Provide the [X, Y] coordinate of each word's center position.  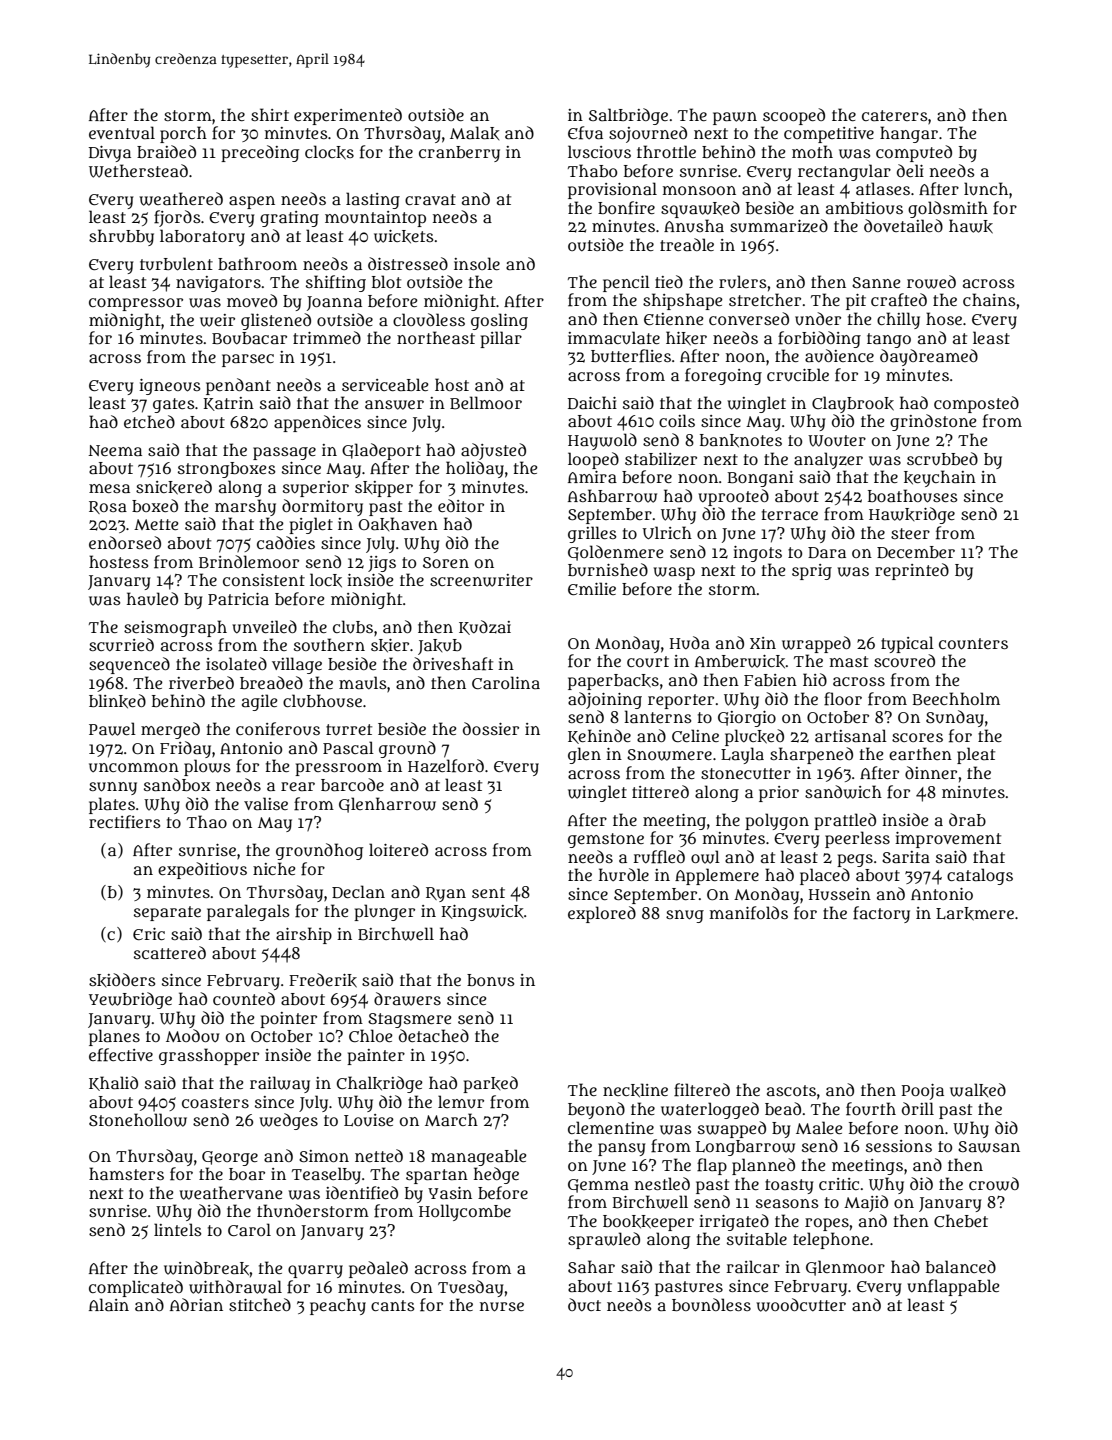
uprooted [733, 497]
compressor [136, 304]
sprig [812, 572]
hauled [152, 598]
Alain [109, 1304]
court [648, 662]
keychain [940, 478]
